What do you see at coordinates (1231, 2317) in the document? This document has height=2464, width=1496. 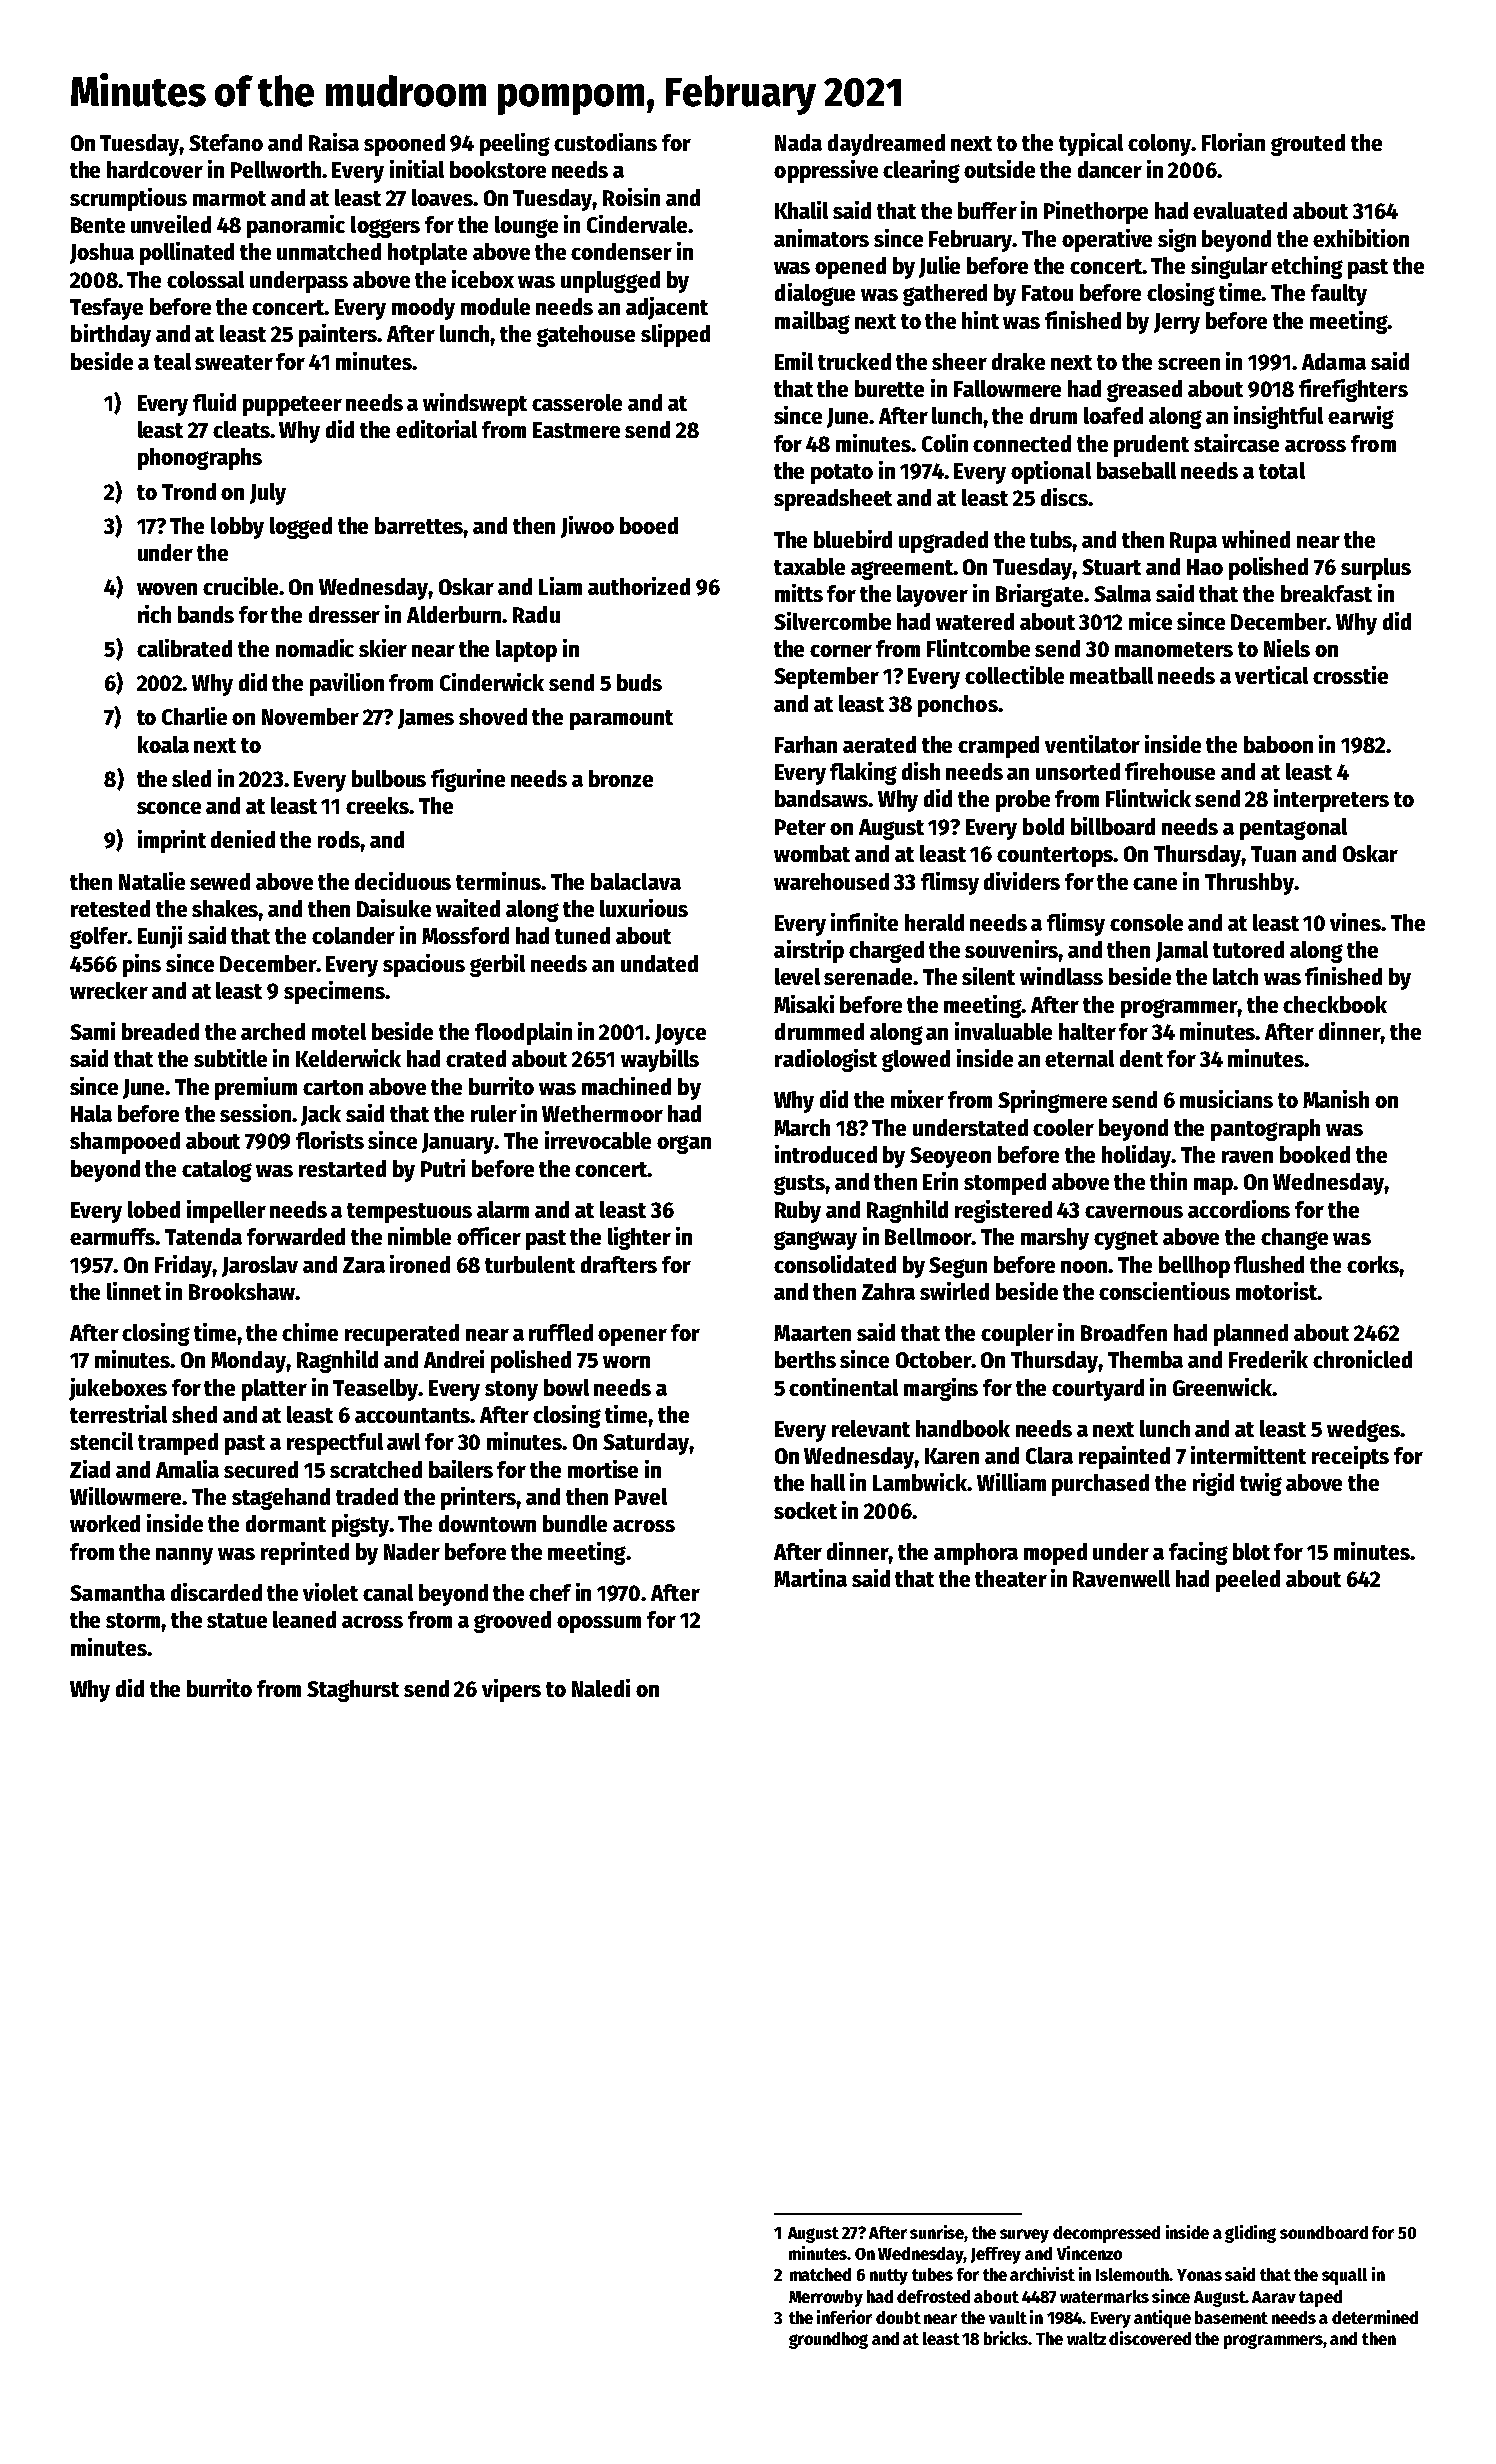 I see `basement` at bounding box center [1231, 2317].
